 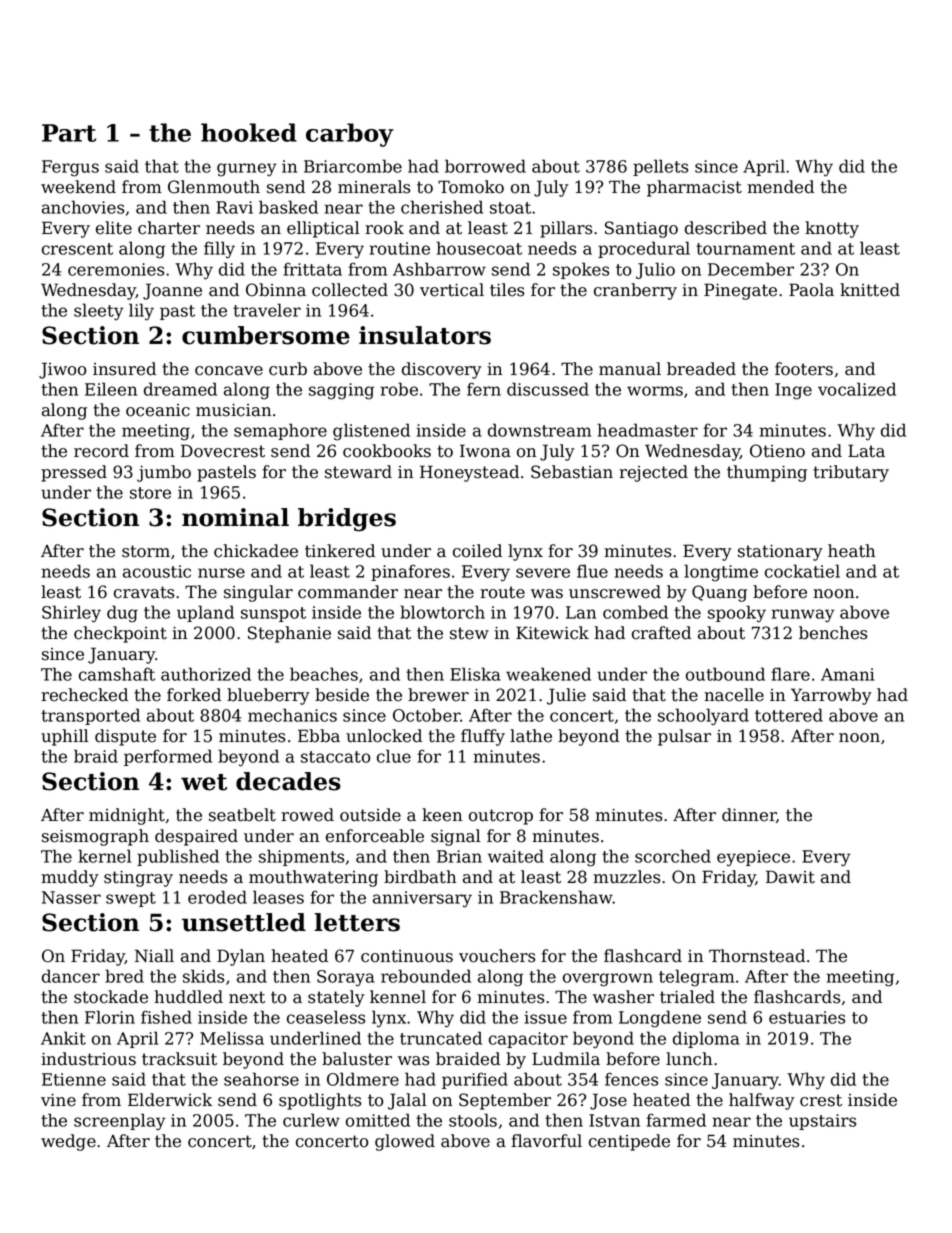 What do you see at coordinates (802, 571) in the document?
I see `cockatiel` at bounding box center [802, 571].
